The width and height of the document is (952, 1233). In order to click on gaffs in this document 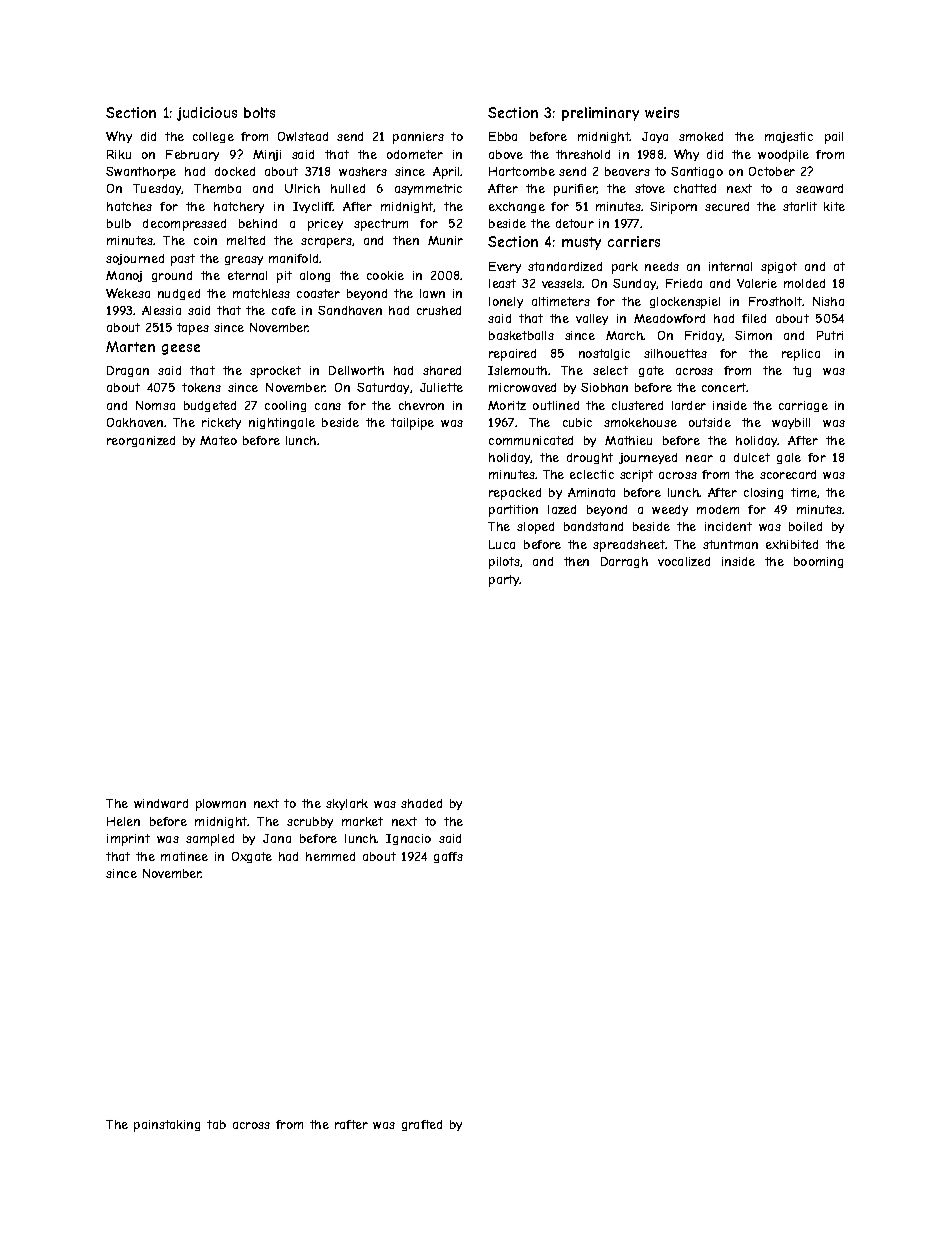, I will do `click(448, 857)`.
